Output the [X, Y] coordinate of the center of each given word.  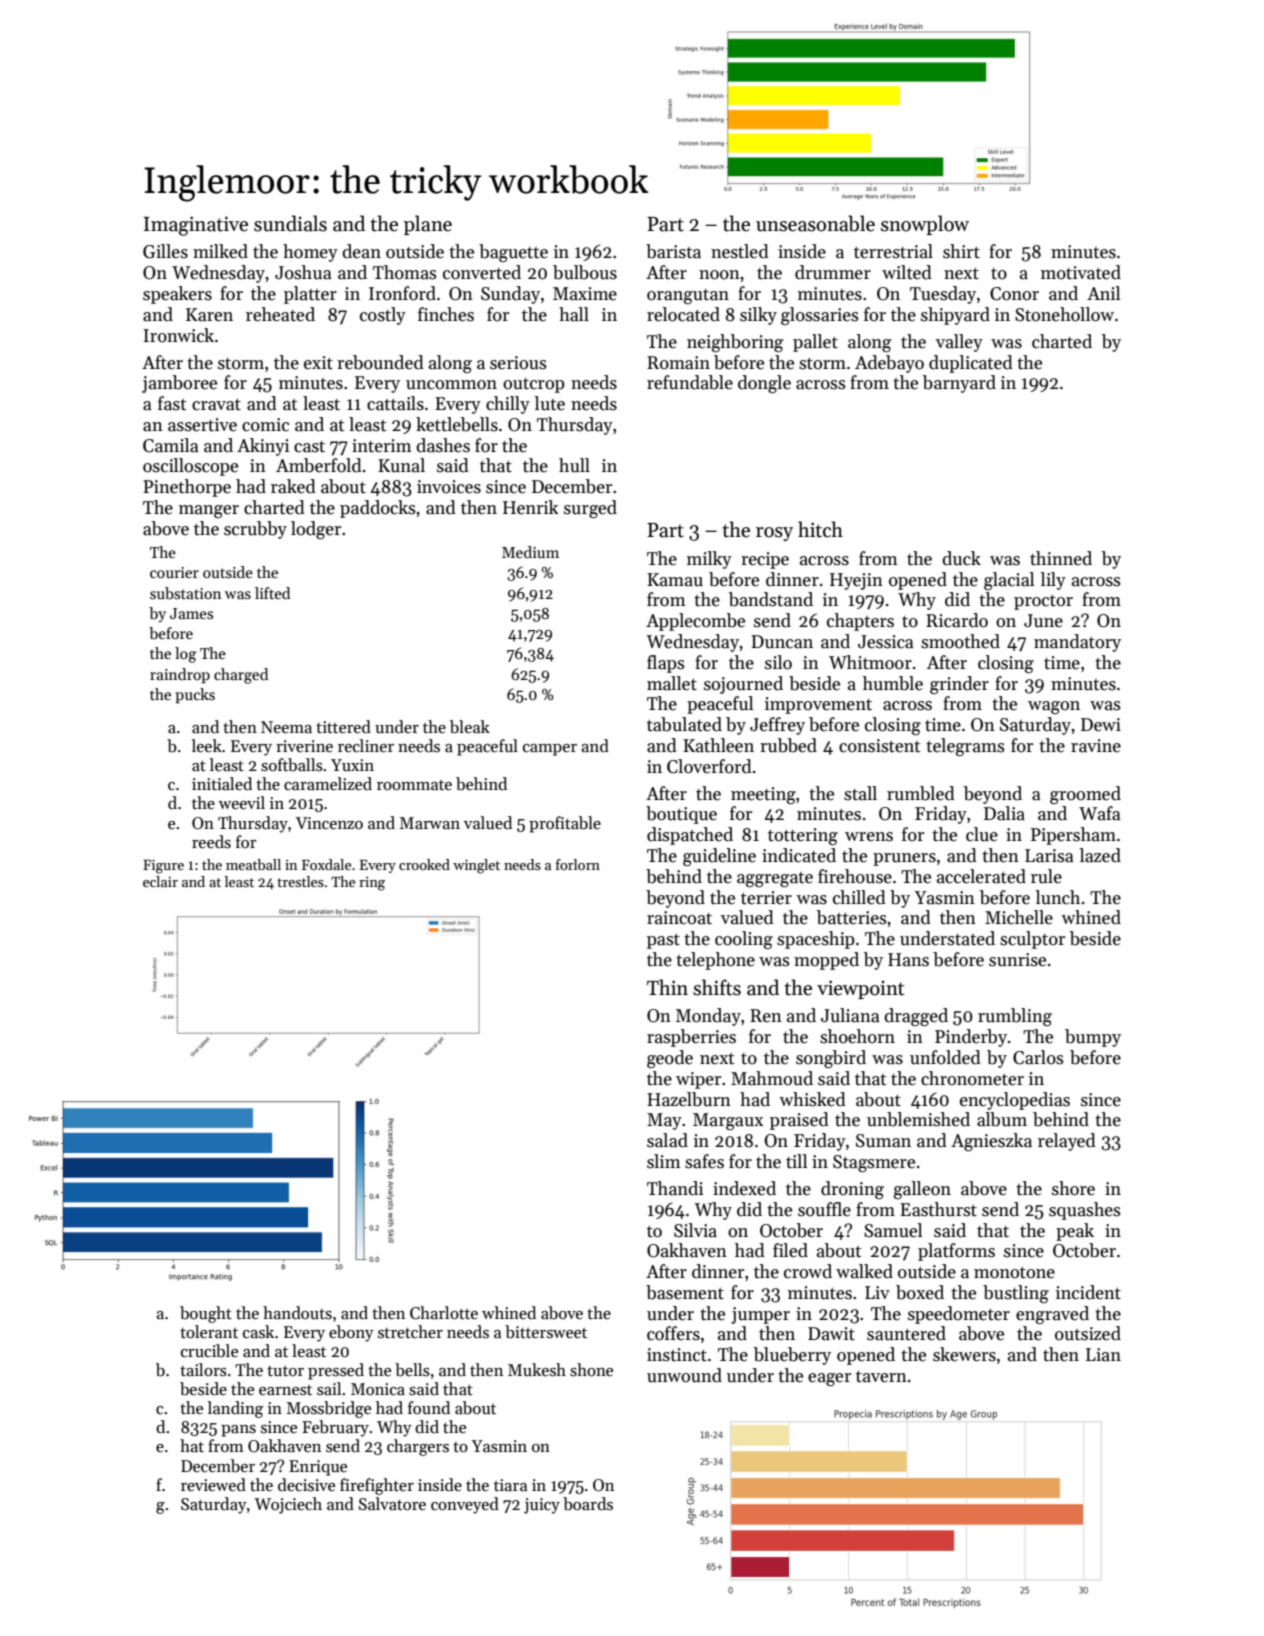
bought [206, 1314]
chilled [859, 897]
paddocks [378, 509]
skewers [964, 1354]
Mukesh [537, 1370]
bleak [470, 727]
